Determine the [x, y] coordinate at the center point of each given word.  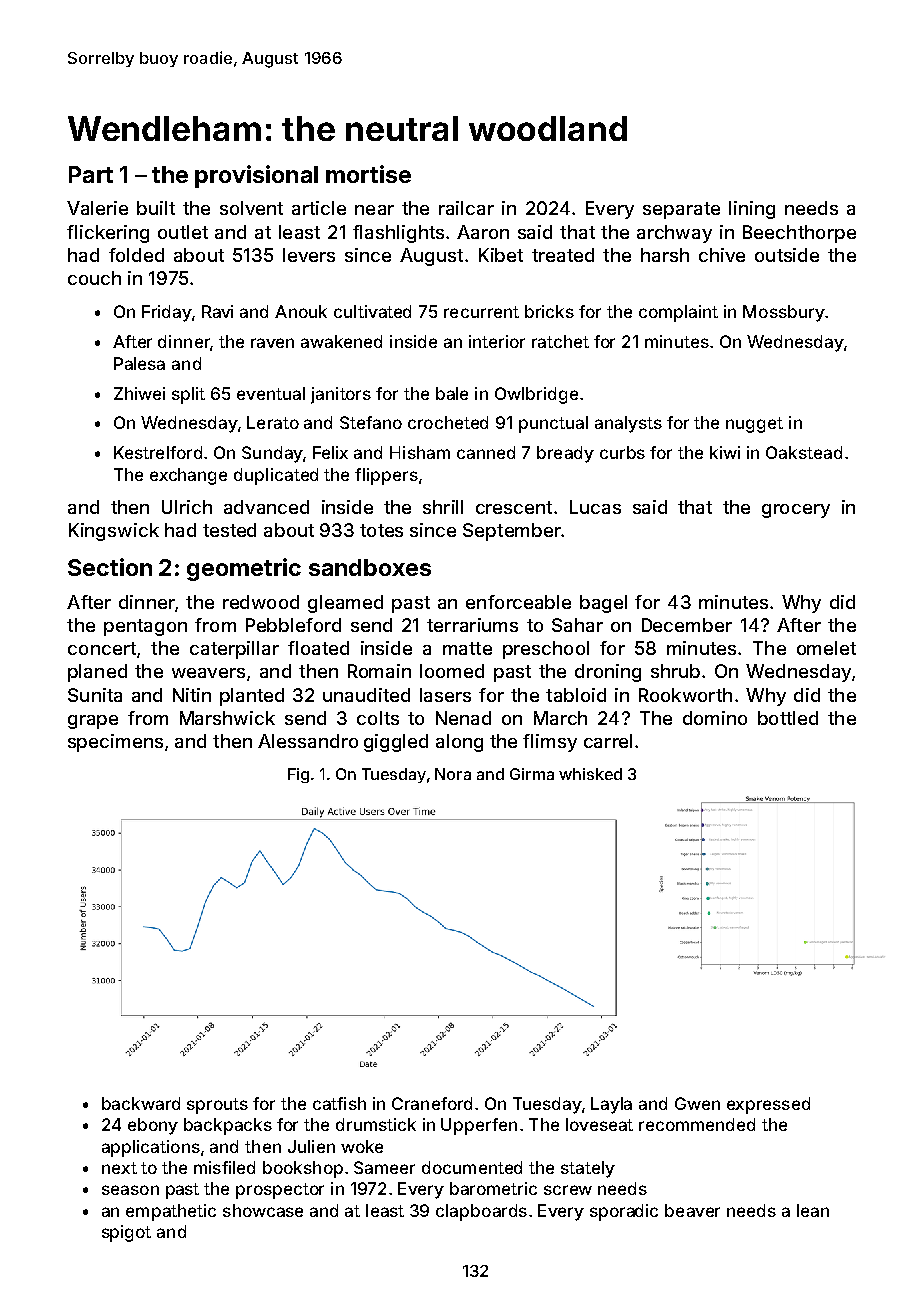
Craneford [432, 1103]
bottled [788, 718]
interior [497, 341]
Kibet [501, 255]
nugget [754, 425]
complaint [678, 313]
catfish [339, 1103]
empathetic [171, 1212]
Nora [453, 774]
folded [136, 255]
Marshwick [227, 718]
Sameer [384, 1167]
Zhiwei [139, 393]
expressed [768, 1105]
